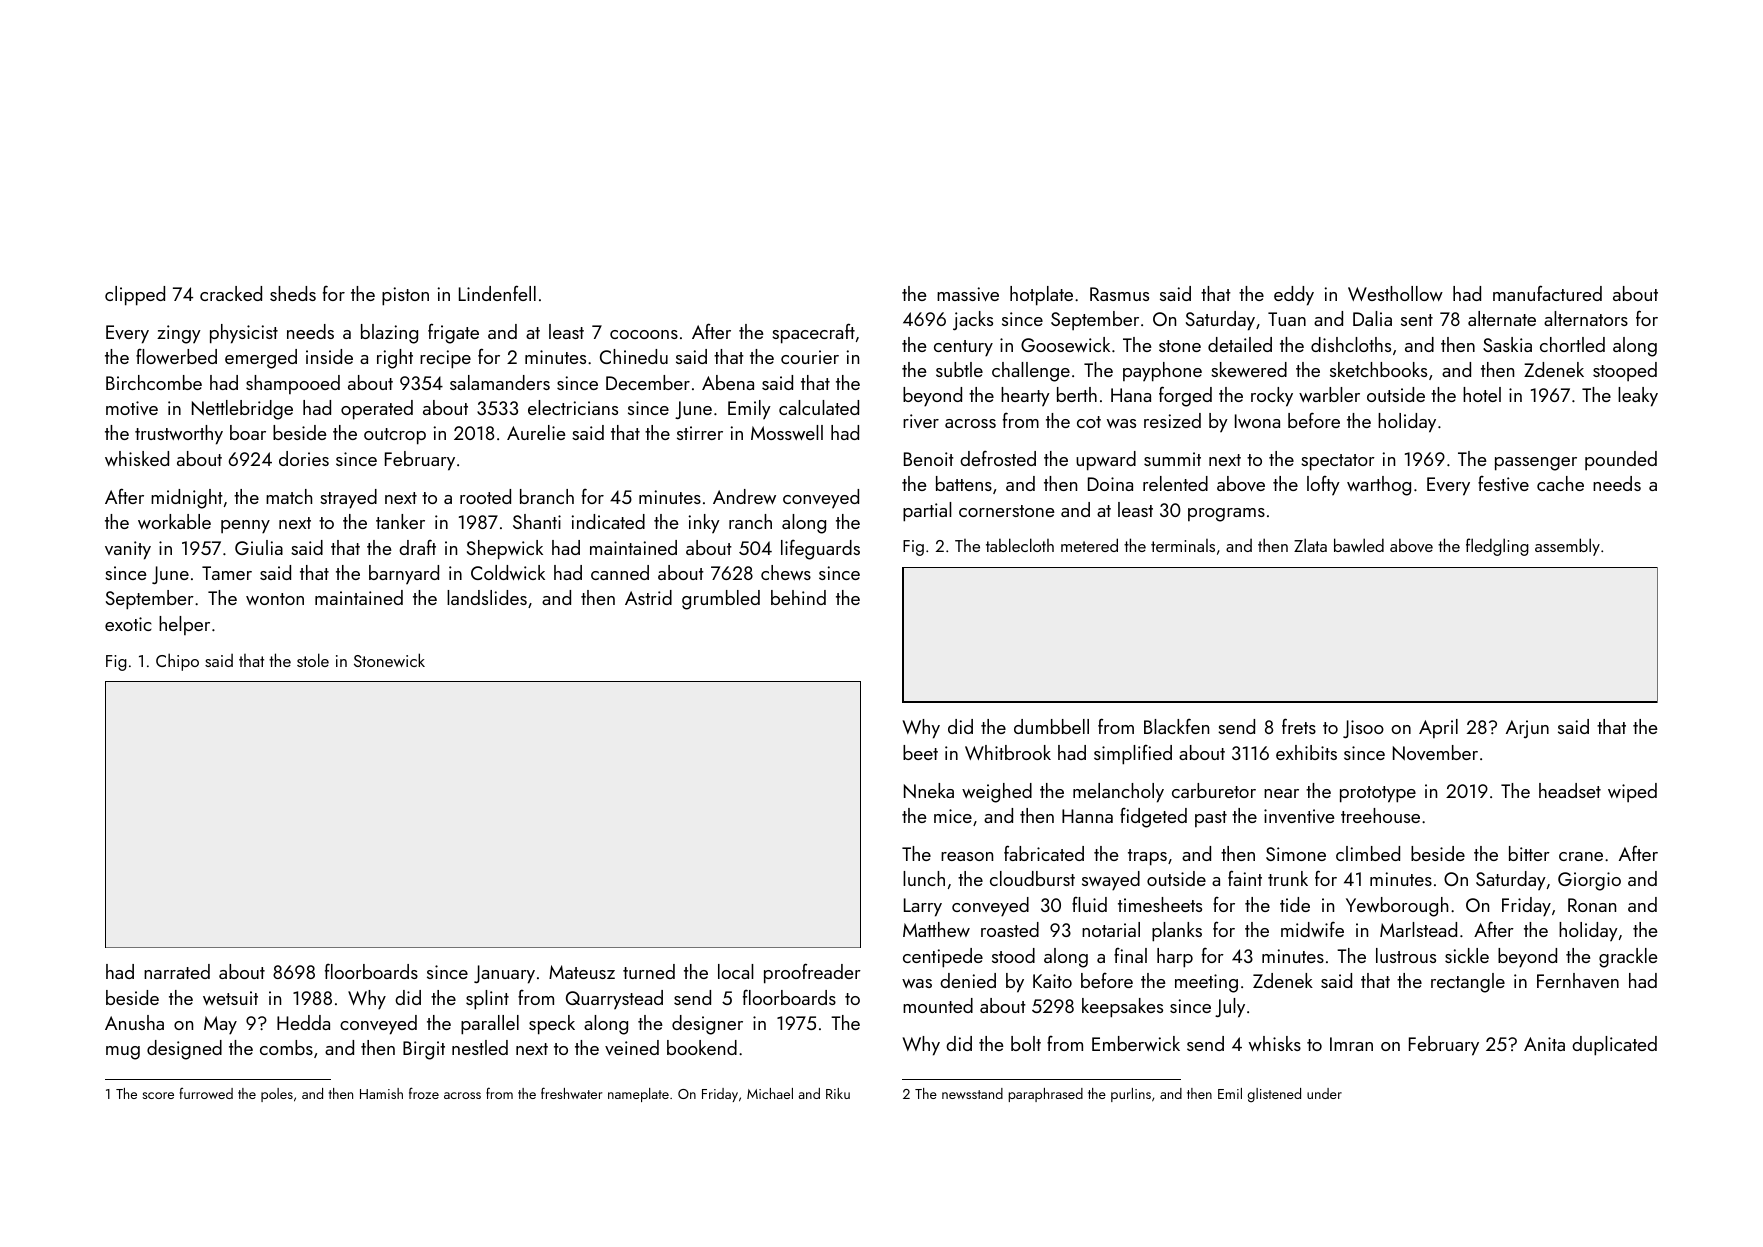 This page has width=1763, height=1247. I want to click on beet, so click(920, 752).
